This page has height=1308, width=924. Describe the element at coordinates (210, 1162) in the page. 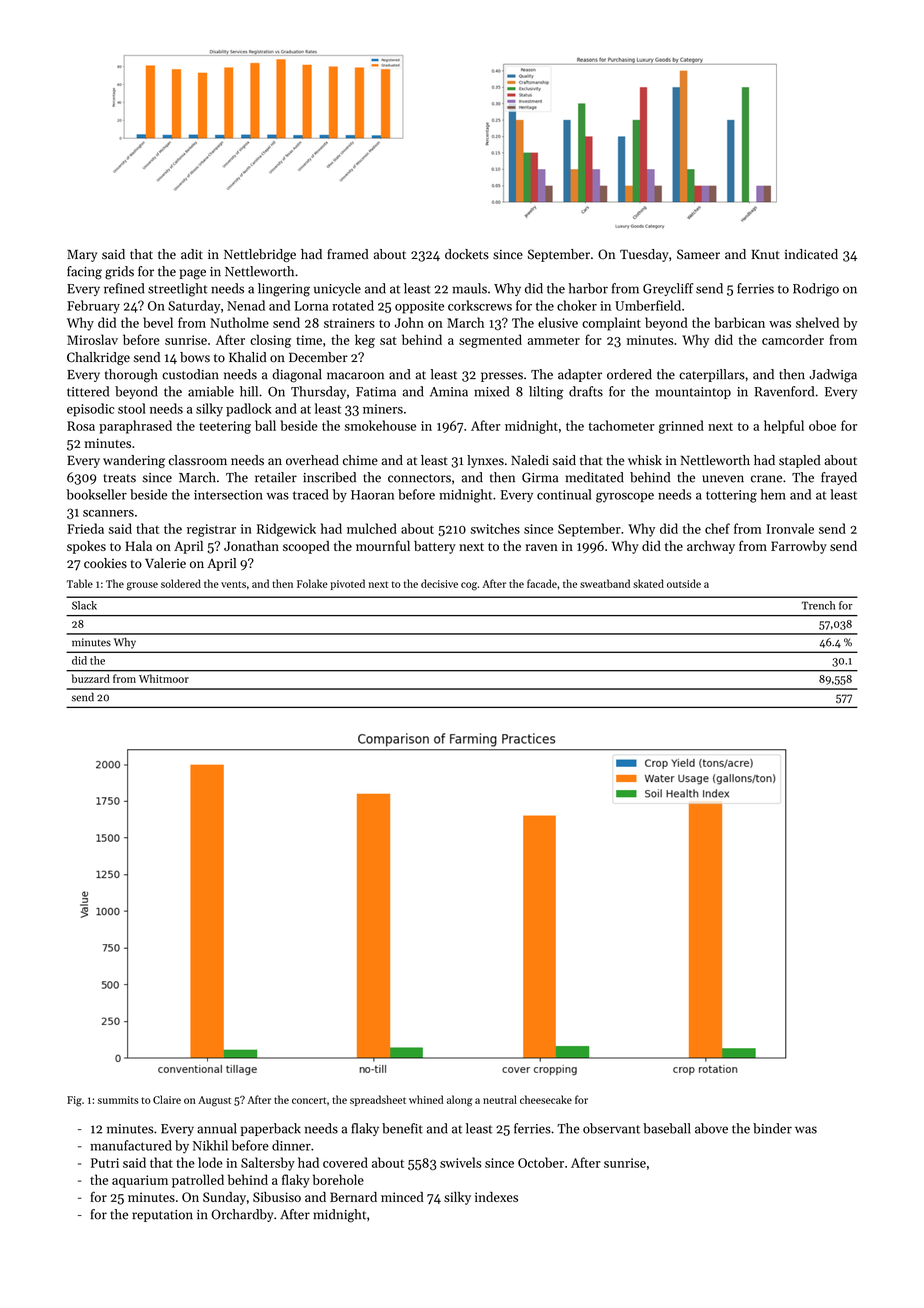

I see `lode` at that location.
